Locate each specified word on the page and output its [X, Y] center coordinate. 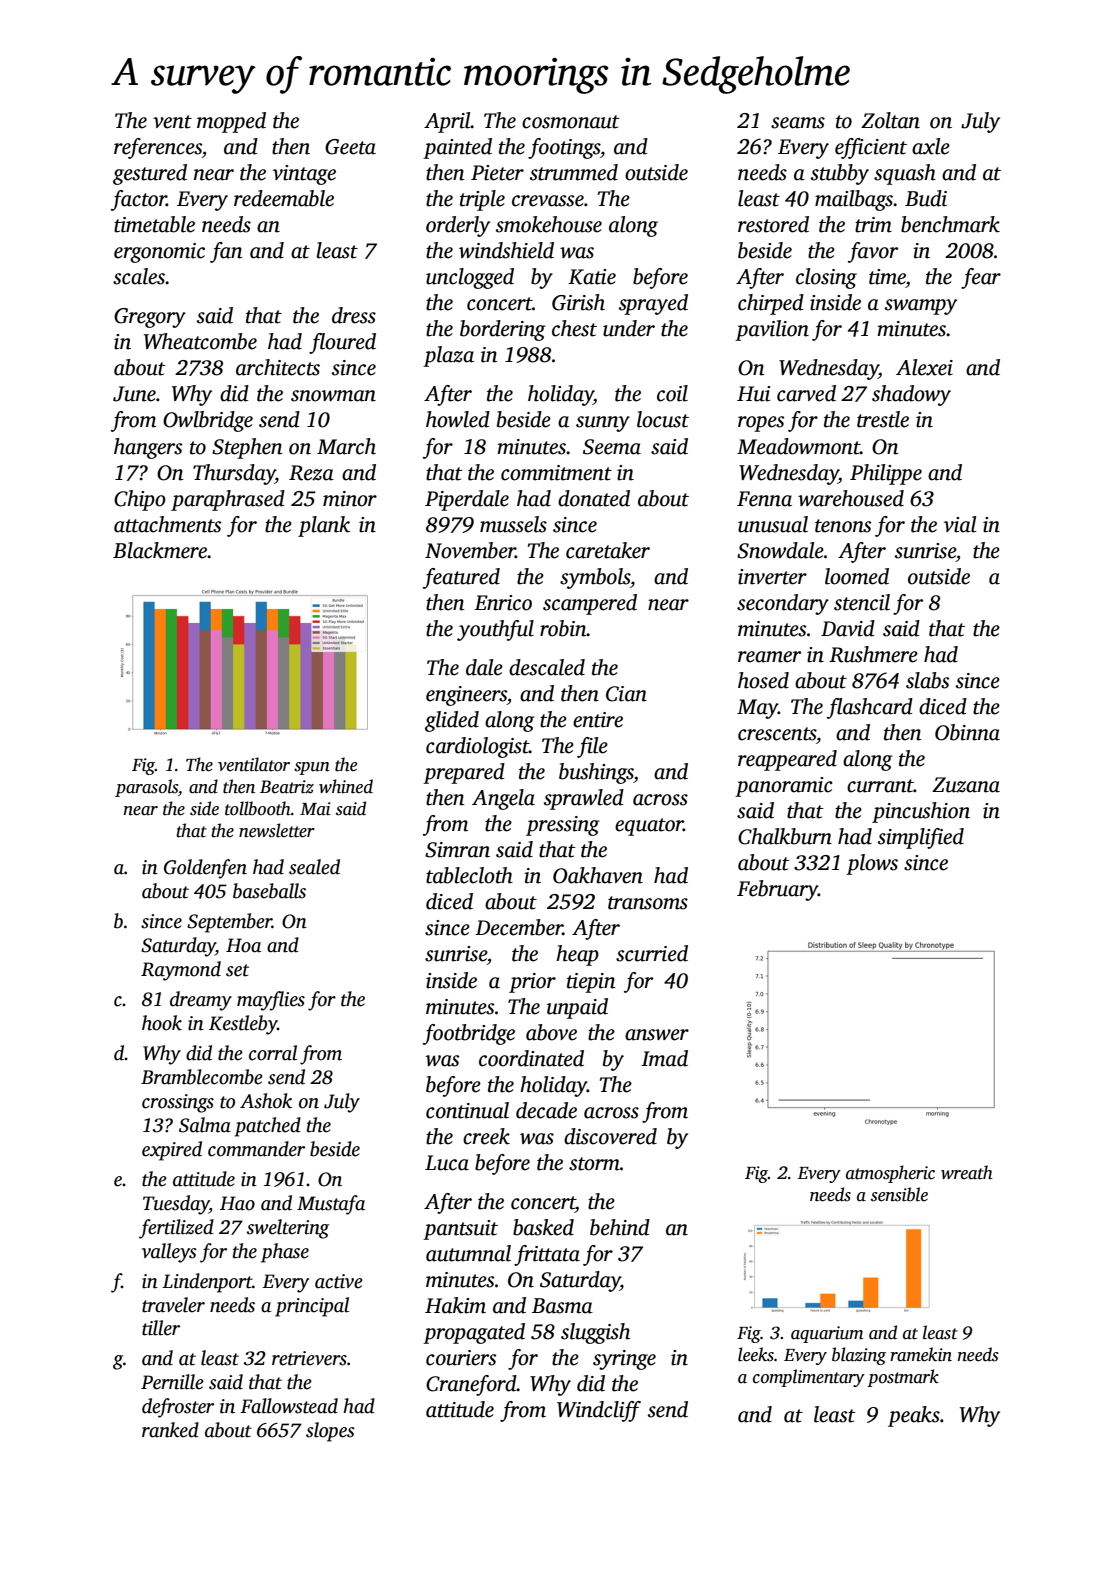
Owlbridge [208, 421]
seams [798, 123]
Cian [626, 694]
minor [350, 499]
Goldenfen [205, 869]
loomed [857, 576]
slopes [330, 1432]
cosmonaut [571, 122]
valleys [169, 1253]
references [158, 148]
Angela [503, 799]
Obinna [967, 732]
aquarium [827, 1334]
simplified [921, 838]
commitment [556, 473]
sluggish [595, 1333]
